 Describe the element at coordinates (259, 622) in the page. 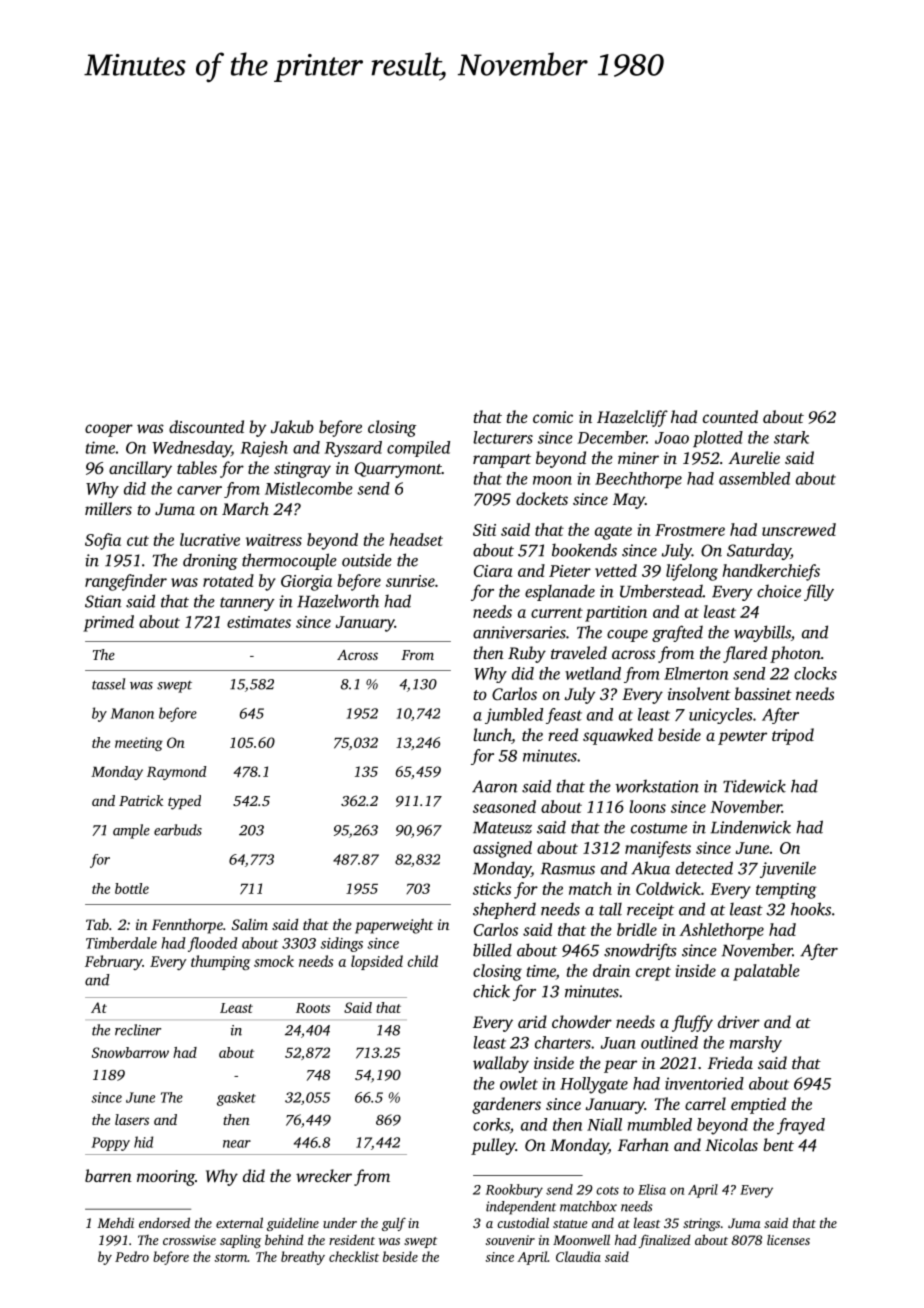

I see `estimates` at that location.
